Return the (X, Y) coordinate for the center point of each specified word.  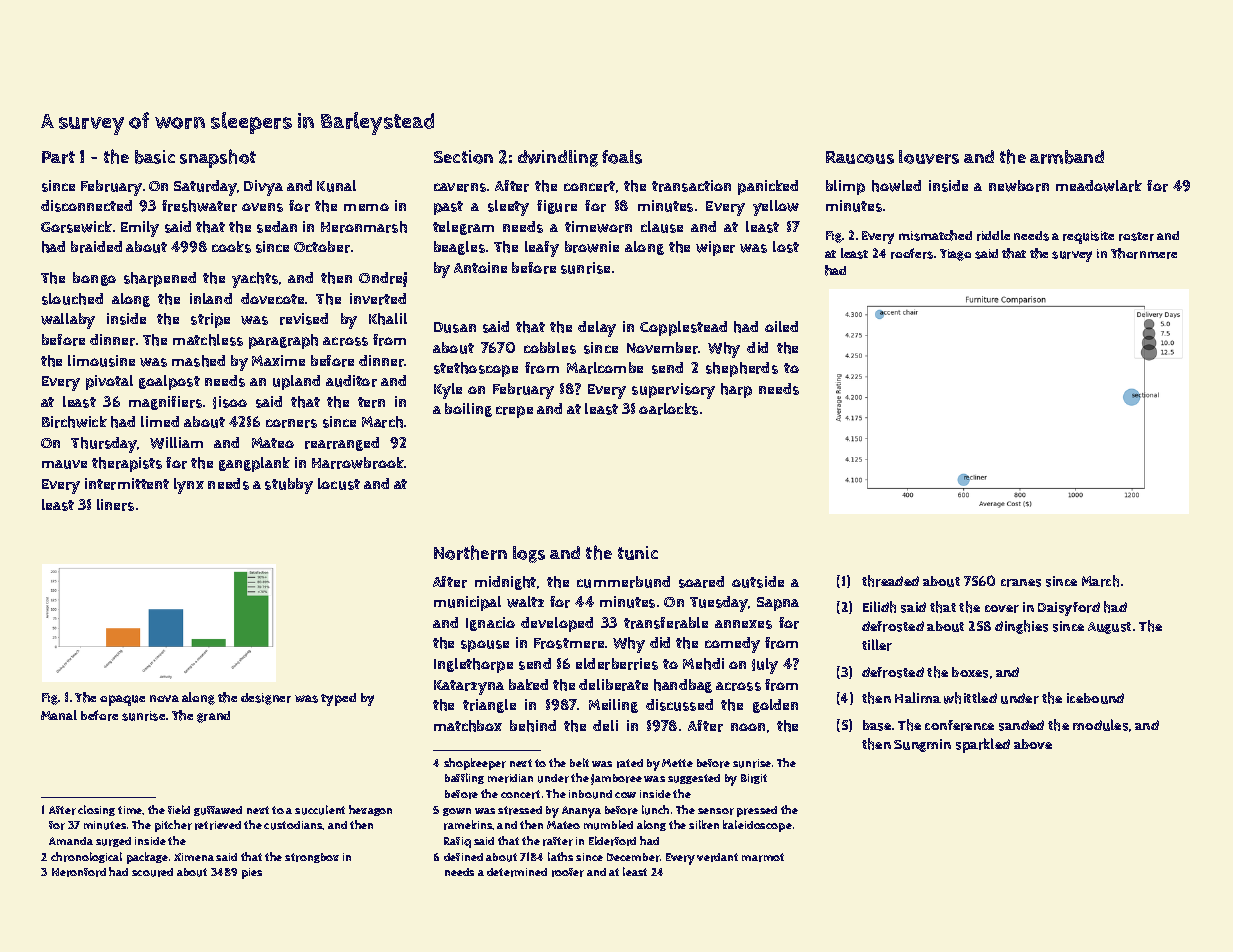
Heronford (79, 872)
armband (1067, 157)
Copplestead (683, 328)
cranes (1021, 583)
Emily (140, 229)
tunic (638, 553)
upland (296, 382)
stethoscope (476, 369)
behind (533, 726)
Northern (470, 552)
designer (266, 699)
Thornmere (1144, 253)
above (1033, 744)
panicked (768, 187)
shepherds (742, 369)
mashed (198, 361)
